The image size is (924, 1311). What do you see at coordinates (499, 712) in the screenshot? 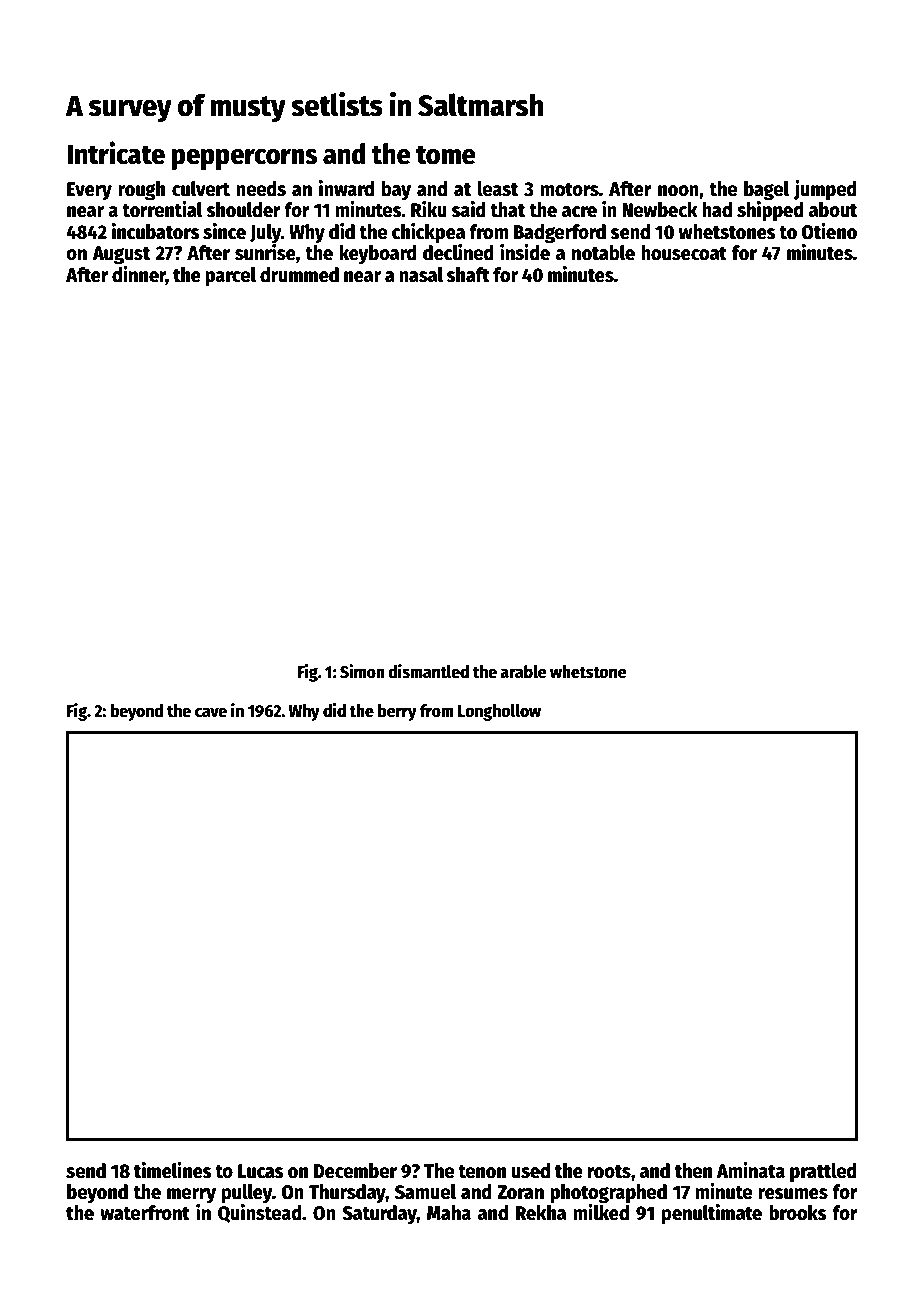
I see `Longhollow` at bounding box center [499, 712].
